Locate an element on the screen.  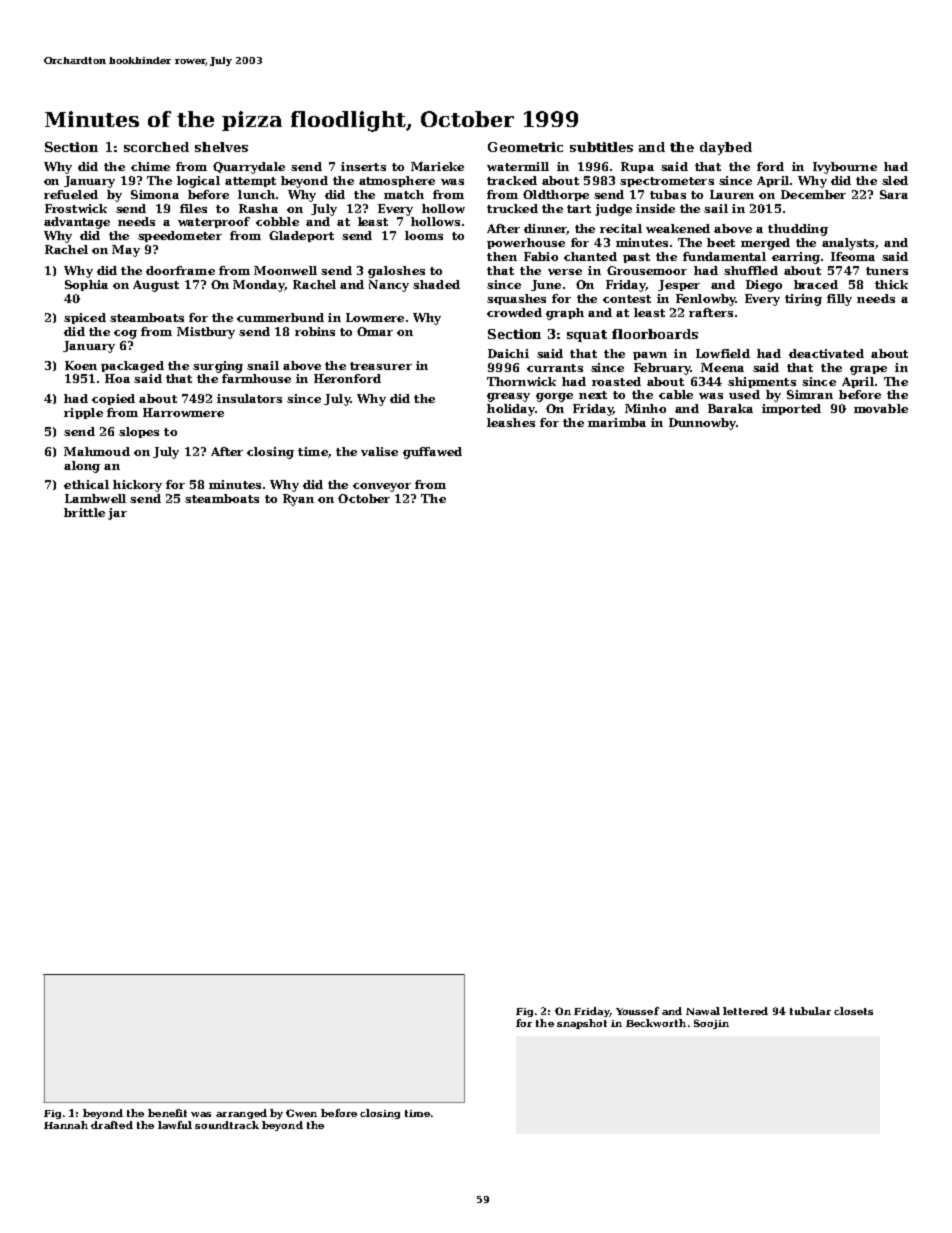
Gwen is located at coordinates (301, 1113).
